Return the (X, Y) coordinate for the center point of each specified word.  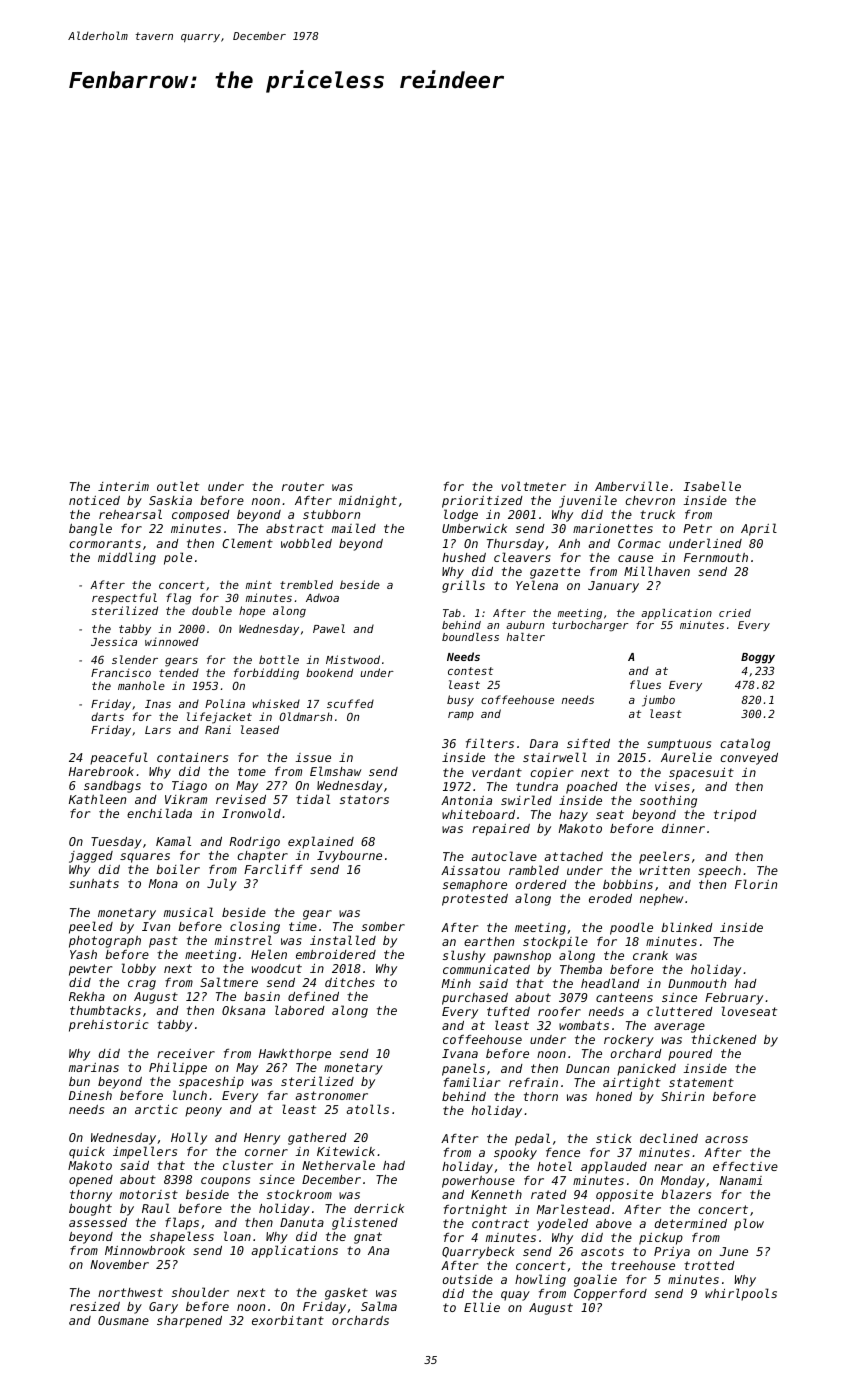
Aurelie (686, 757)
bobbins (628, 884)
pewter (90, 970)
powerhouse (478, 1182)
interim (123, 486)
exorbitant (288, 1320)
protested (475, 900)
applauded (614, 1167)
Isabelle (712, 486)
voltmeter (534, 486)
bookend (329, 672)
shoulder (200, 1292)
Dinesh (90, 1095)
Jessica (114, 641)
